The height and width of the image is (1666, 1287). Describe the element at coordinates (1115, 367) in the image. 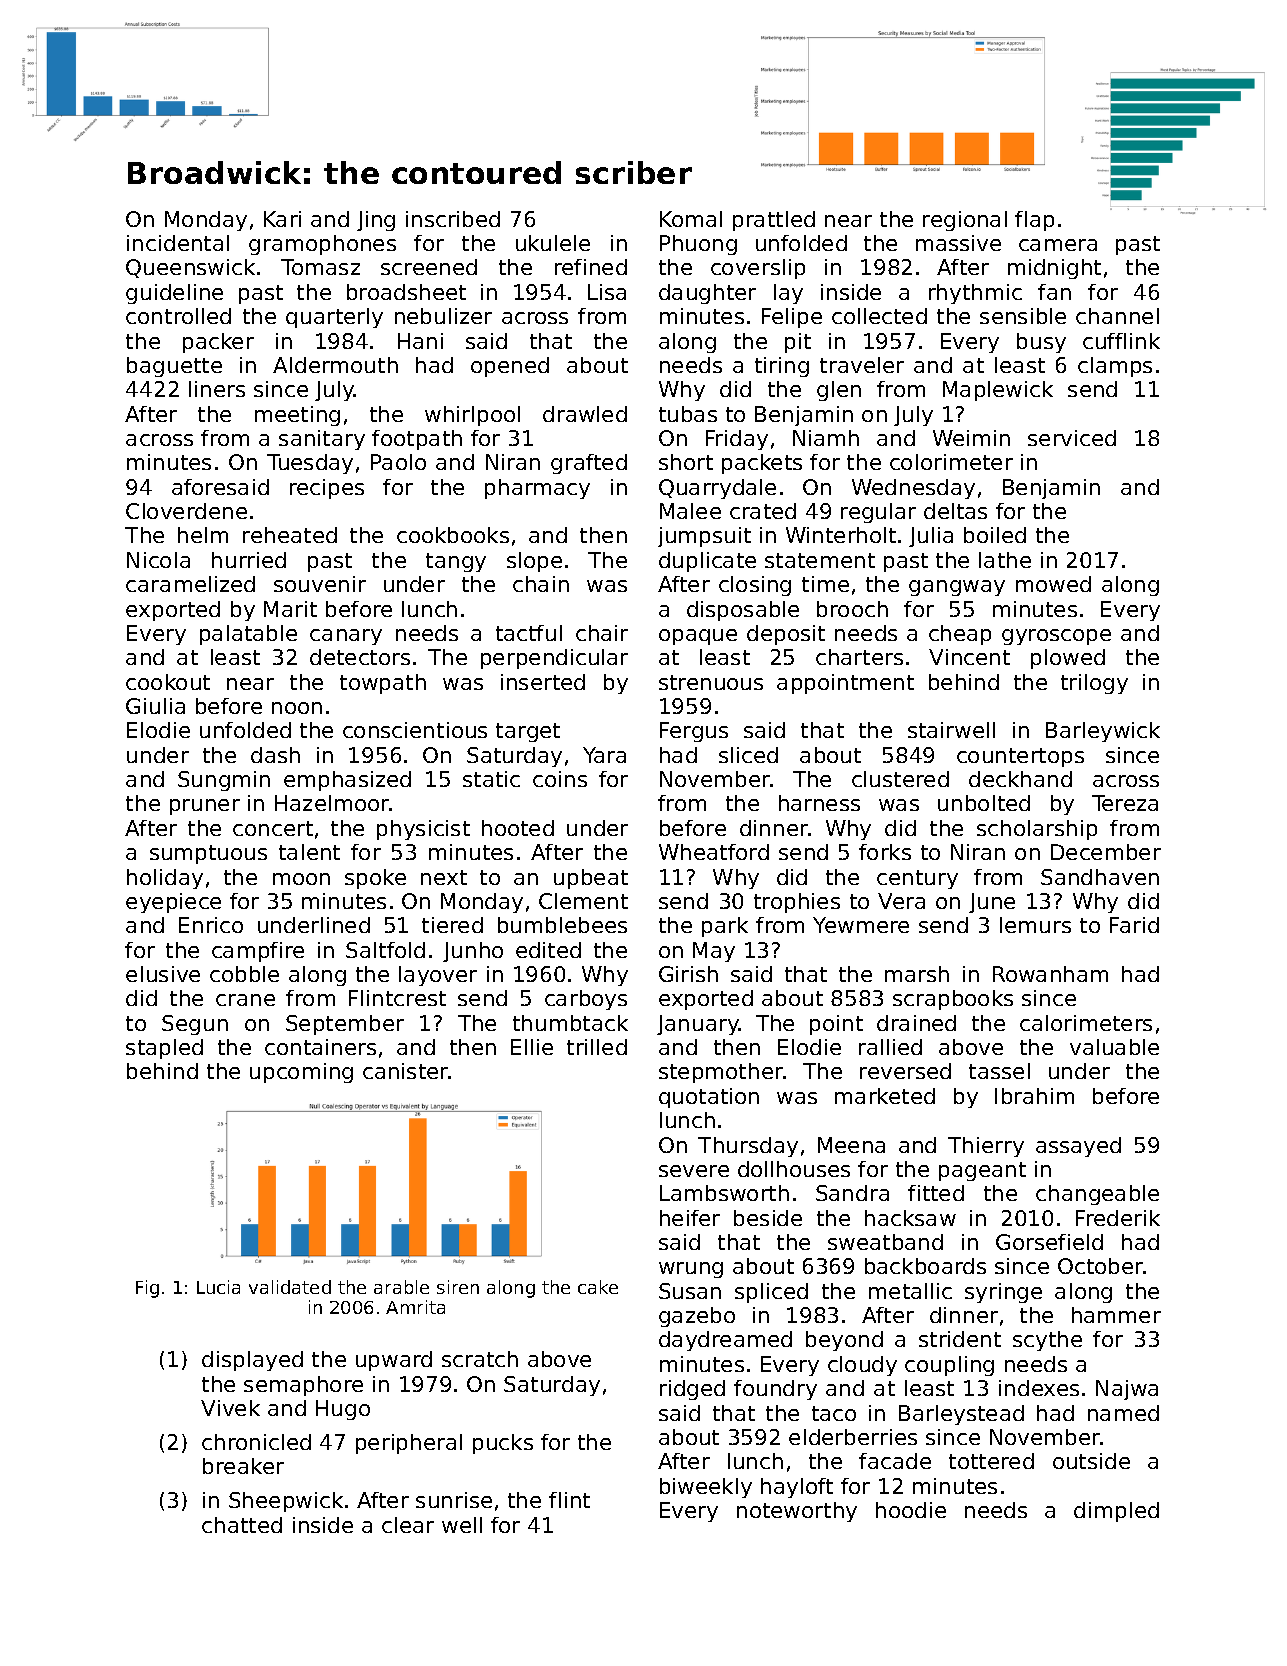

I see `clamps` at that location.
